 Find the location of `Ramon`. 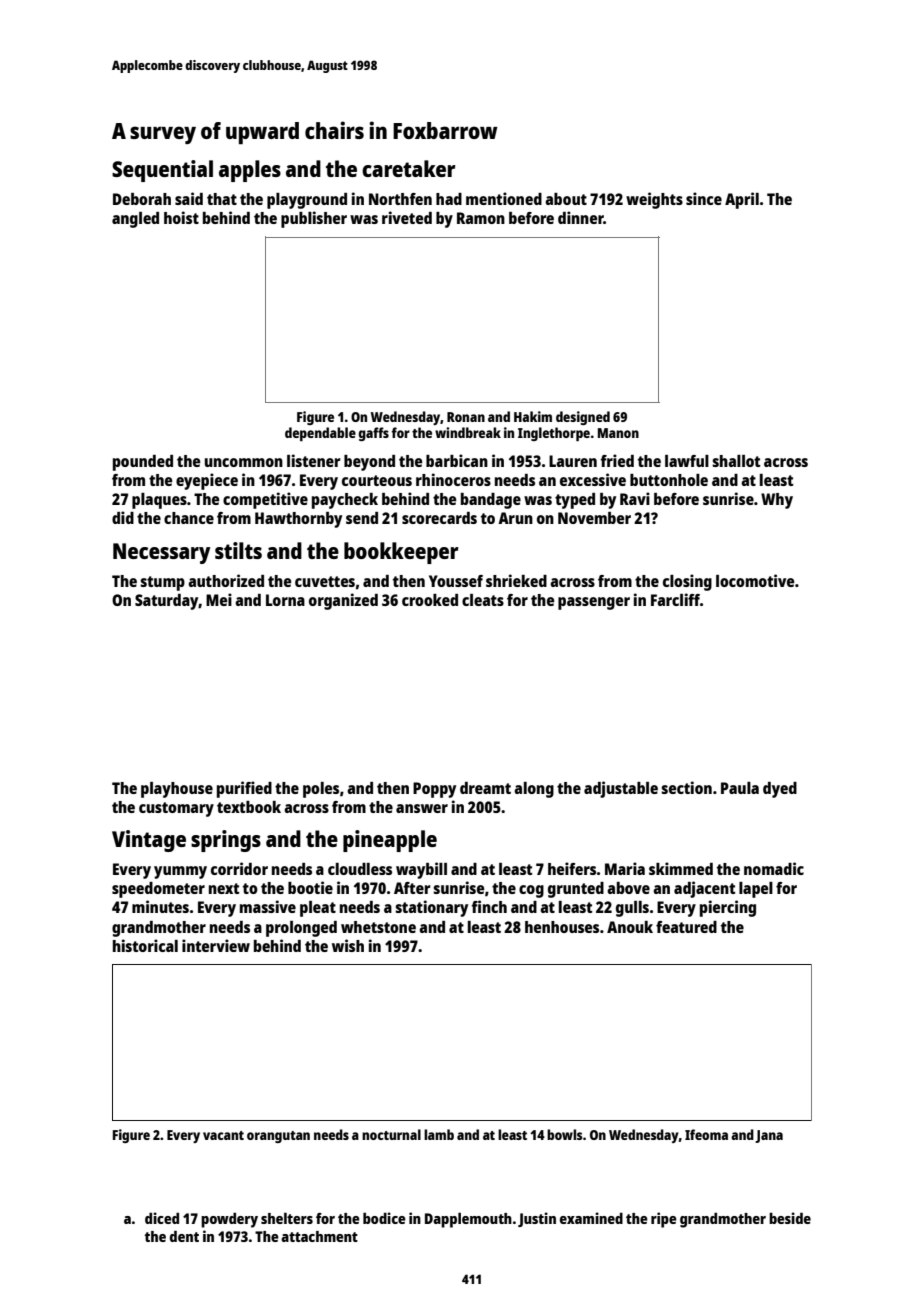

Ramon is located at coordinates (481, 218).
